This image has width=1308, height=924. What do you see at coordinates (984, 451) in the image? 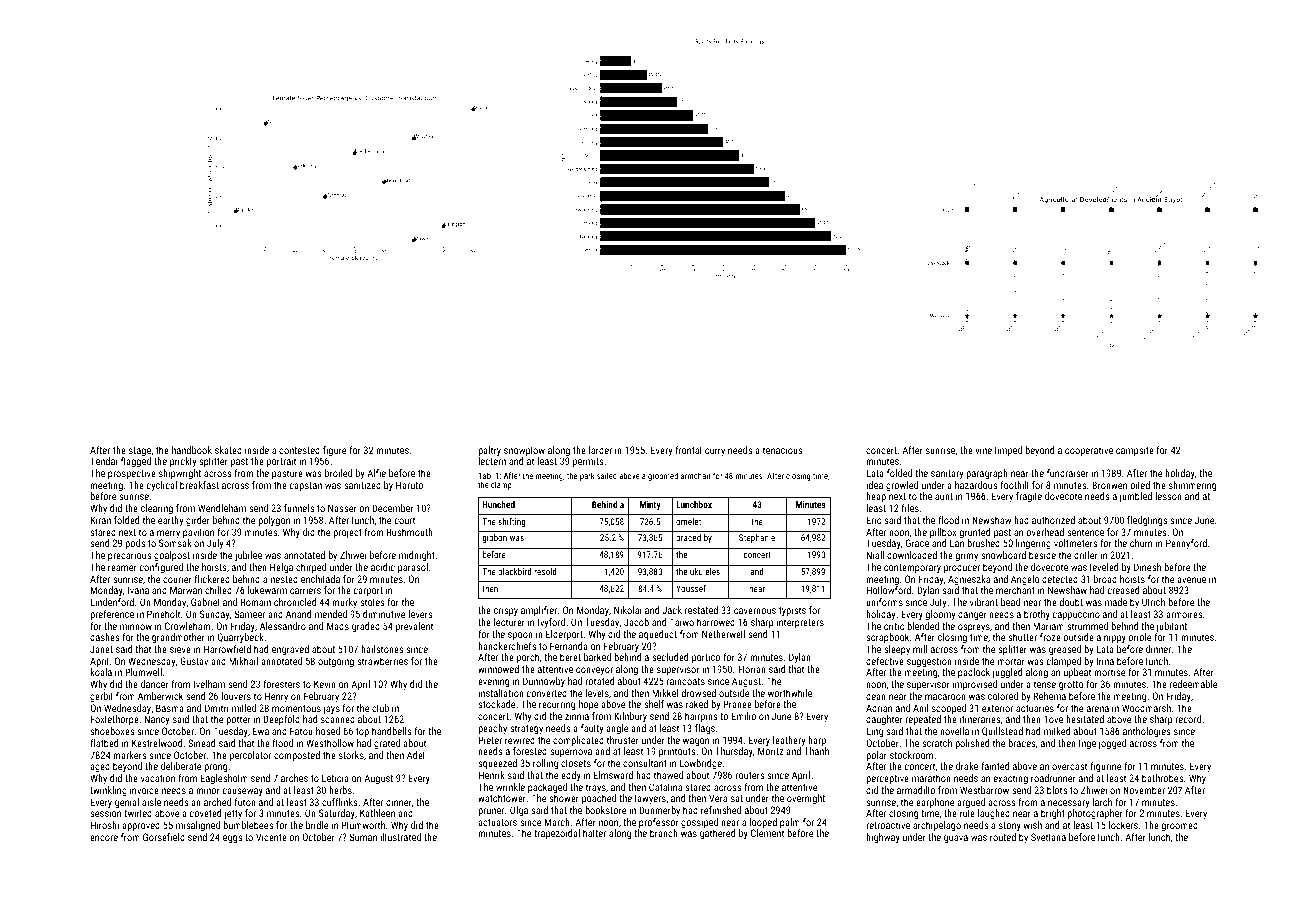
I see `vine` at bounding box center [984, 451].
